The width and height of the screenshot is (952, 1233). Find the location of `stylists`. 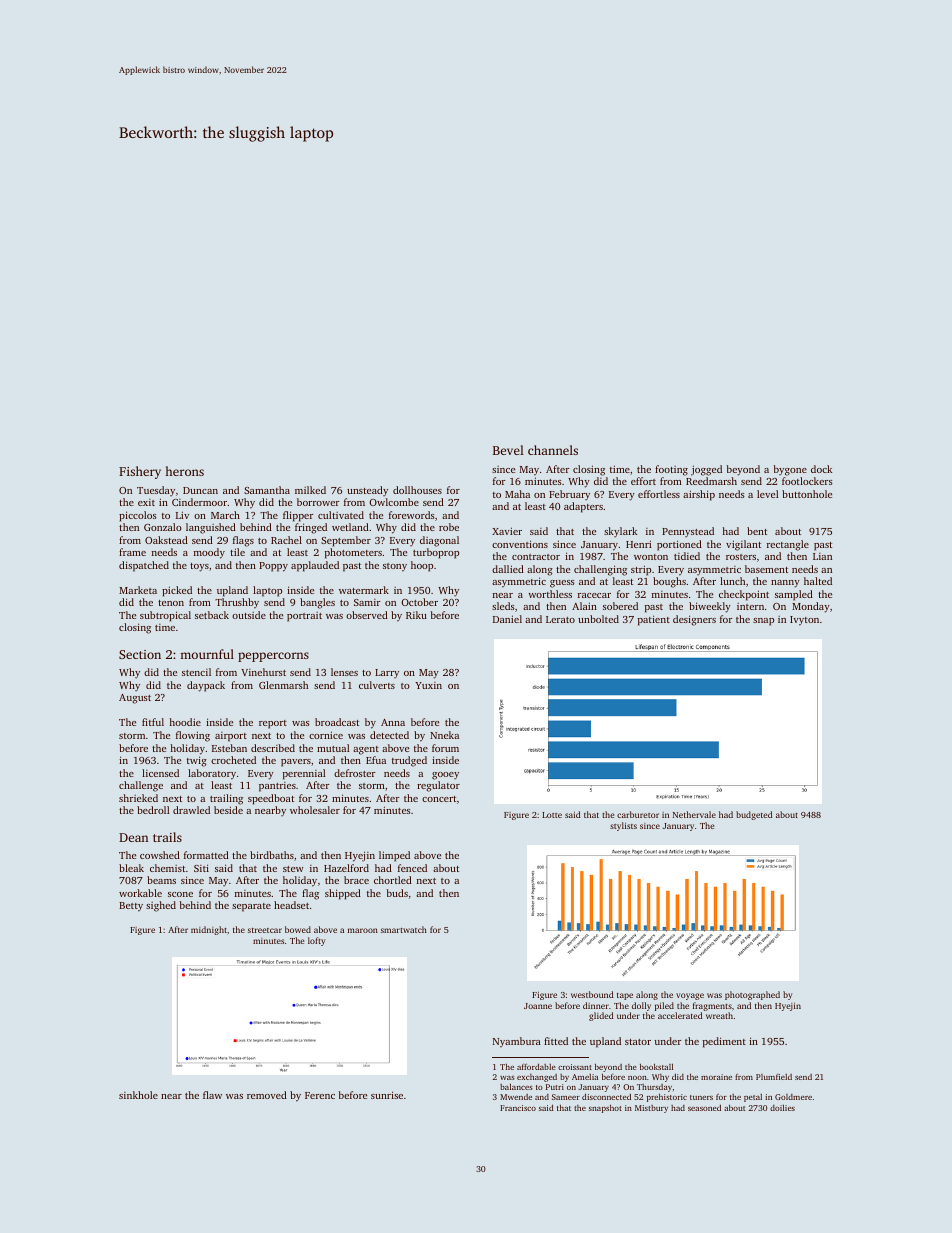

stylists is located at coordinates (623, 826).
